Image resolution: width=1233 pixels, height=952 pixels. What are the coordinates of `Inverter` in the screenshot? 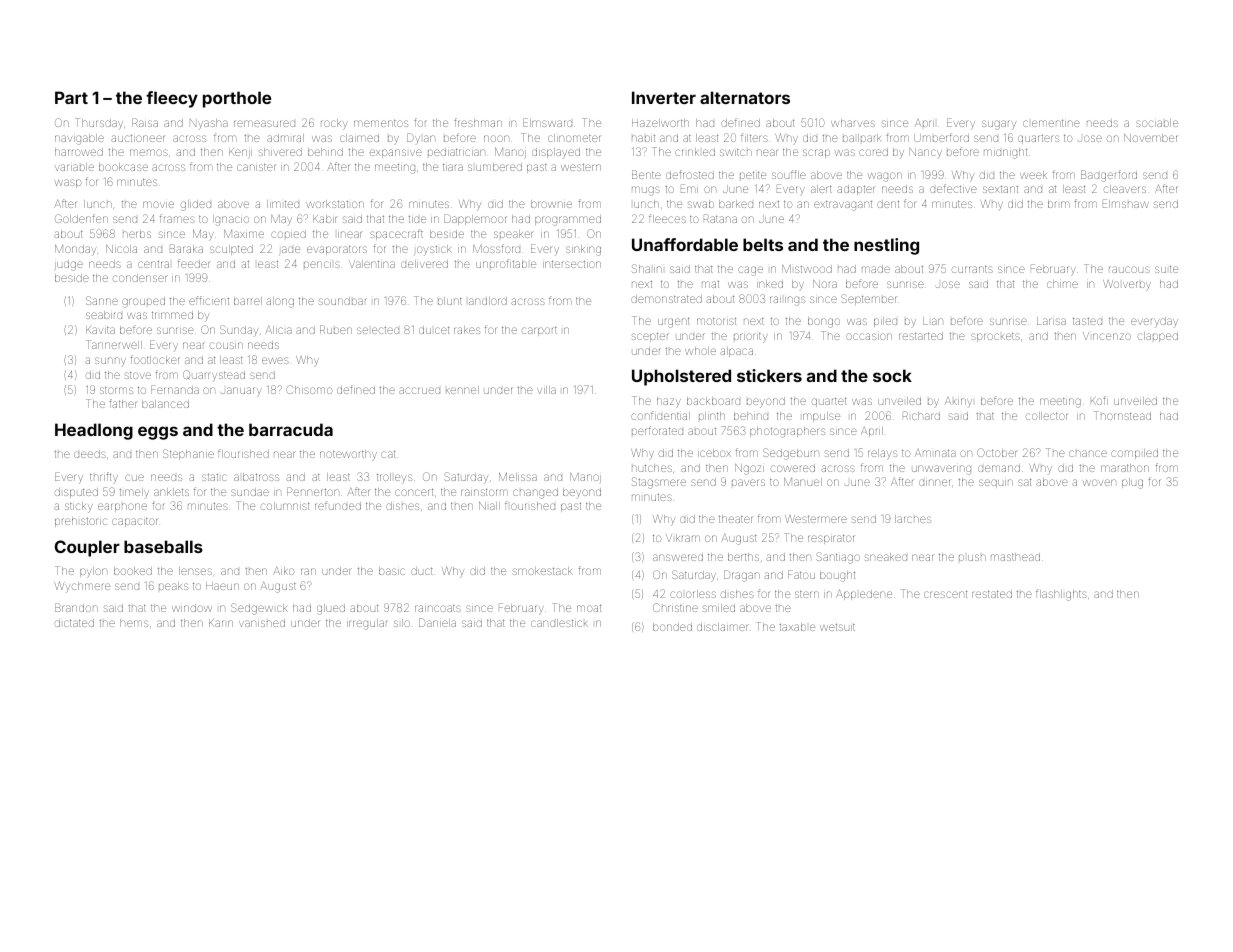 It's located at (664, 97).
